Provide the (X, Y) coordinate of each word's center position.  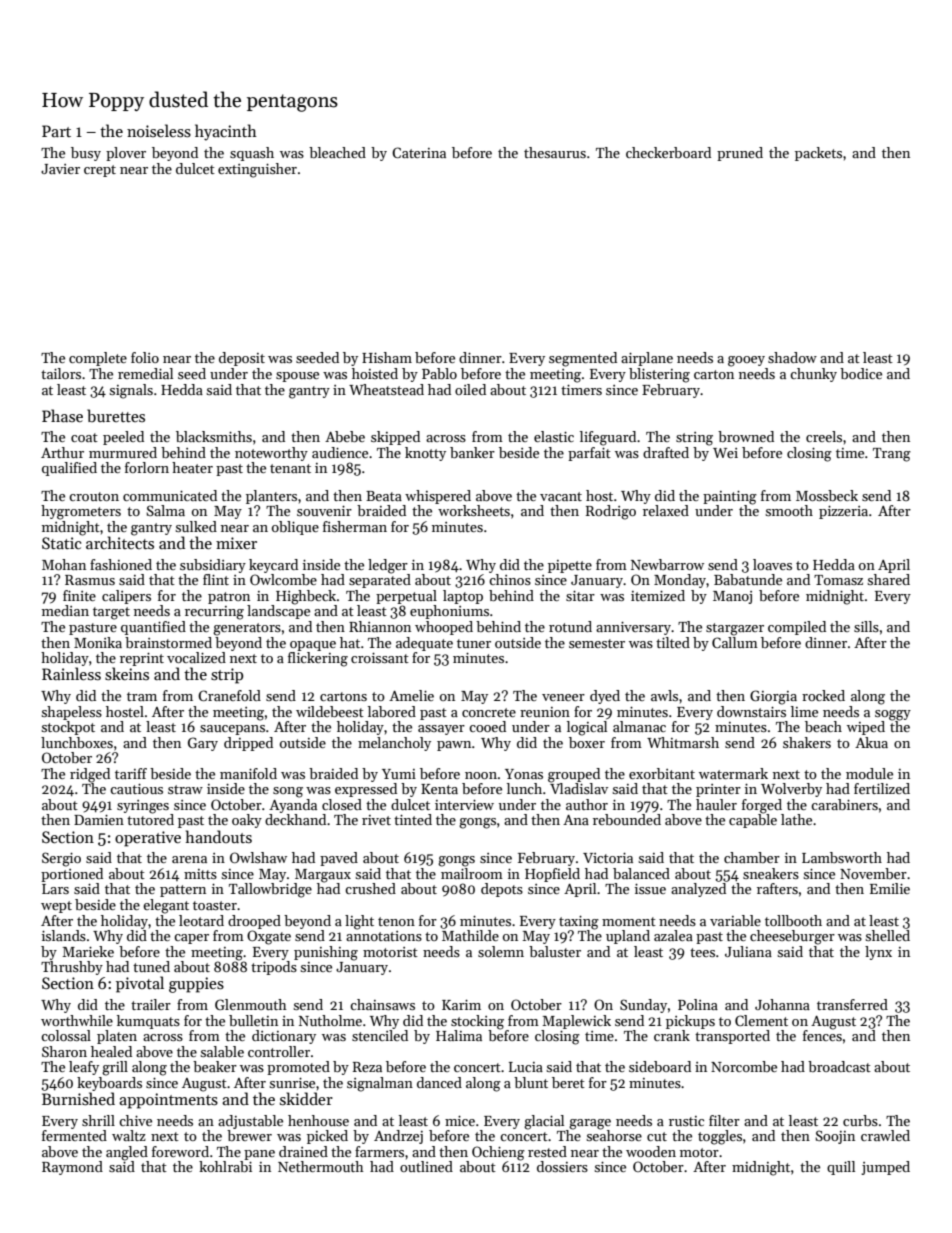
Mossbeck (827, 495)
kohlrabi (225, 1166)
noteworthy (271, 454)
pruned (740, 154)
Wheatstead (386, 389)
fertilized (882, 788)
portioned (72, 875)
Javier (60, 169)
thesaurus (555, 152)
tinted (413, 819)
